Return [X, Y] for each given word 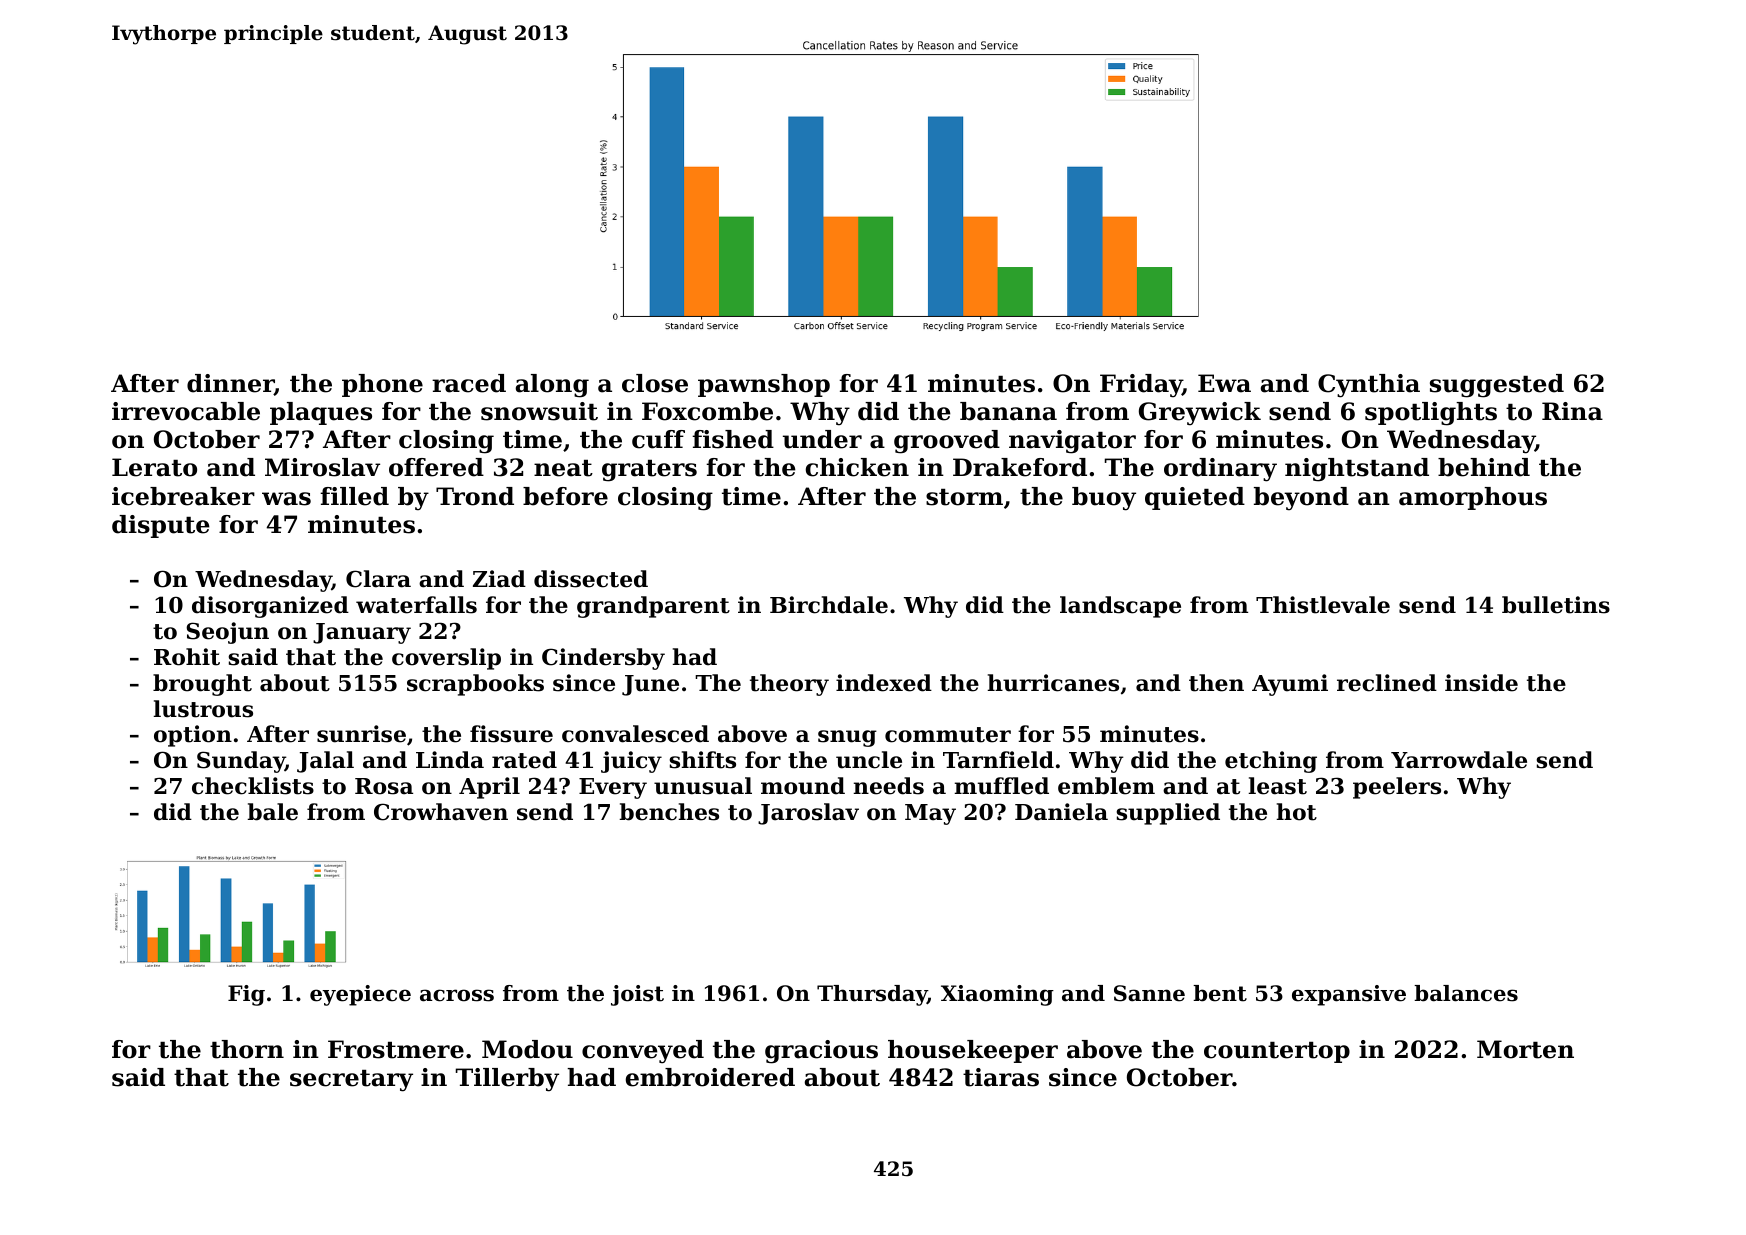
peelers [1397, 788]
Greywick [1200, 414]
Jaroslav [808, 814]
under [822, 439]
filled [354, 496]
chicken [857, 467]
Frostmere [396, 1049]
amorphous [1473, 498]
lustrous [203, 709]
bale [272, 812]
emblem [1106, 786]
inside [1481, 683]
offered [436, 467]
